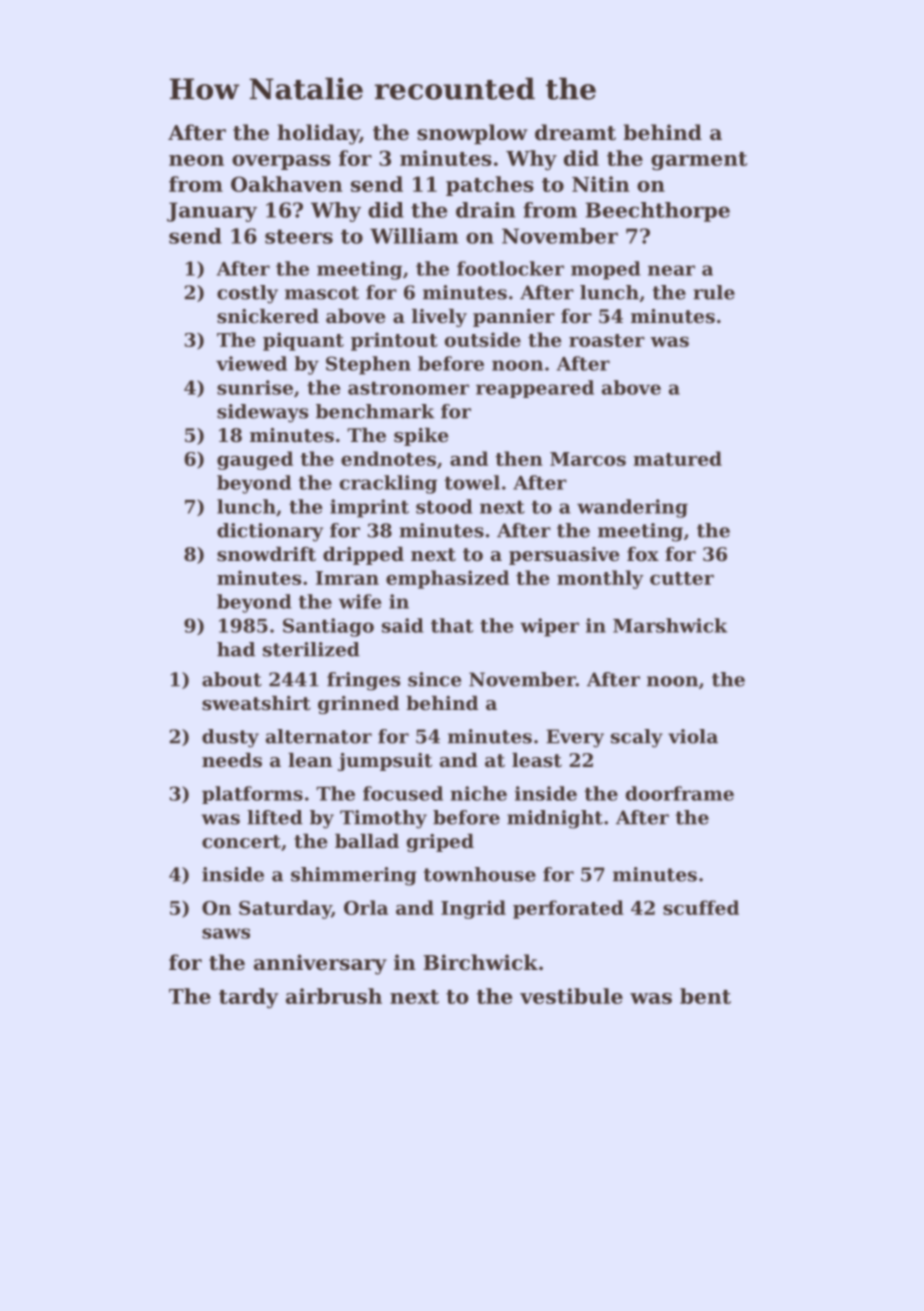 This screenshot has height=1311, width=924. What do you see at coordinates (680, 793) in the screenshot?
I see `doorframe` at bounding box center [680, 793].
